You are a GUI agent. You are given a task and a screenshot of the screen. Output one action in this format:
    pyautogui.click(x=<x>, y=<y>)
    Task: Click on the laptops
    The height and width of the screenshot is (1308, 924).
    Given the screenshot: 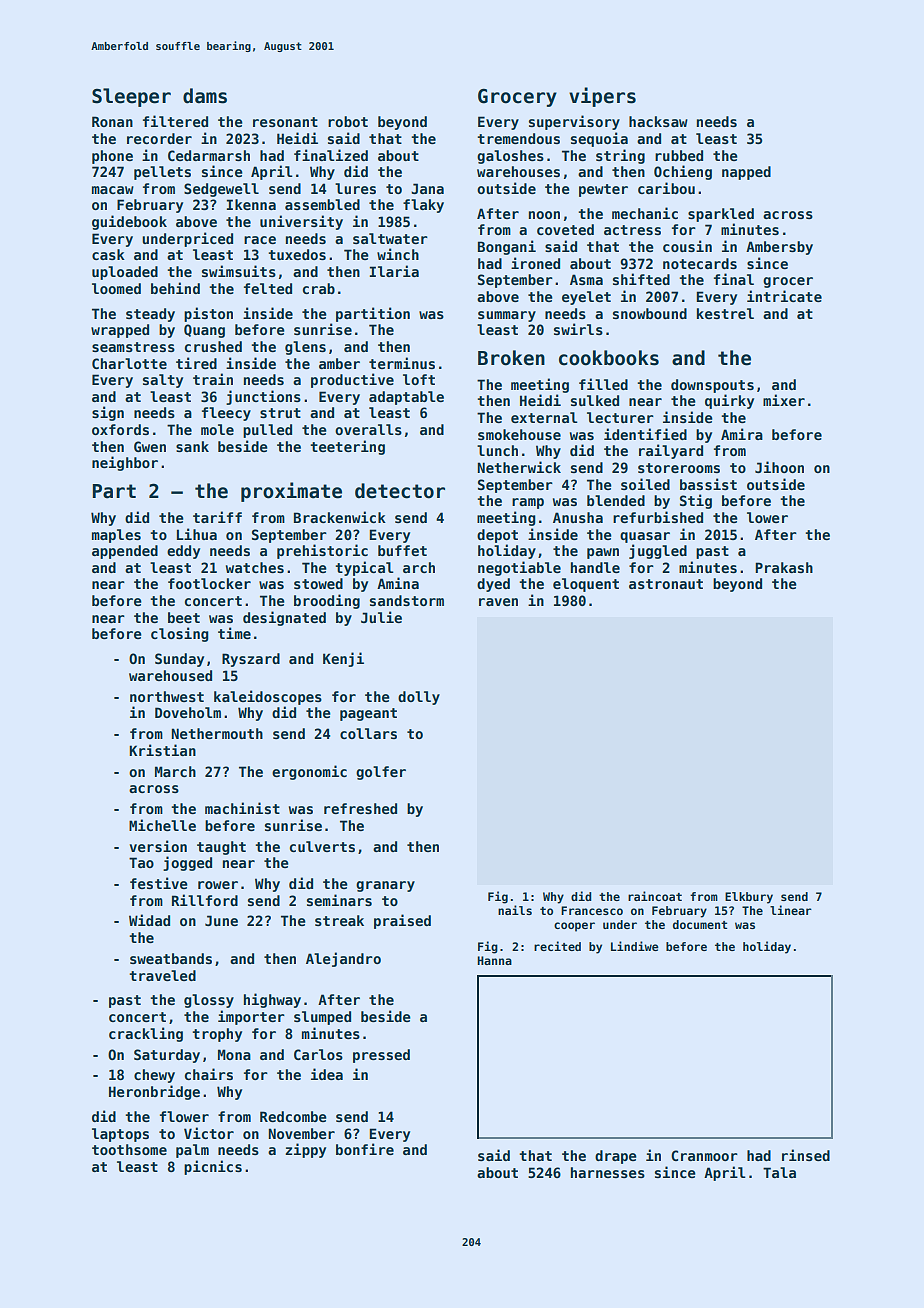 What is the action you would take?
    pyautogui.click(x=120, y=1135)
